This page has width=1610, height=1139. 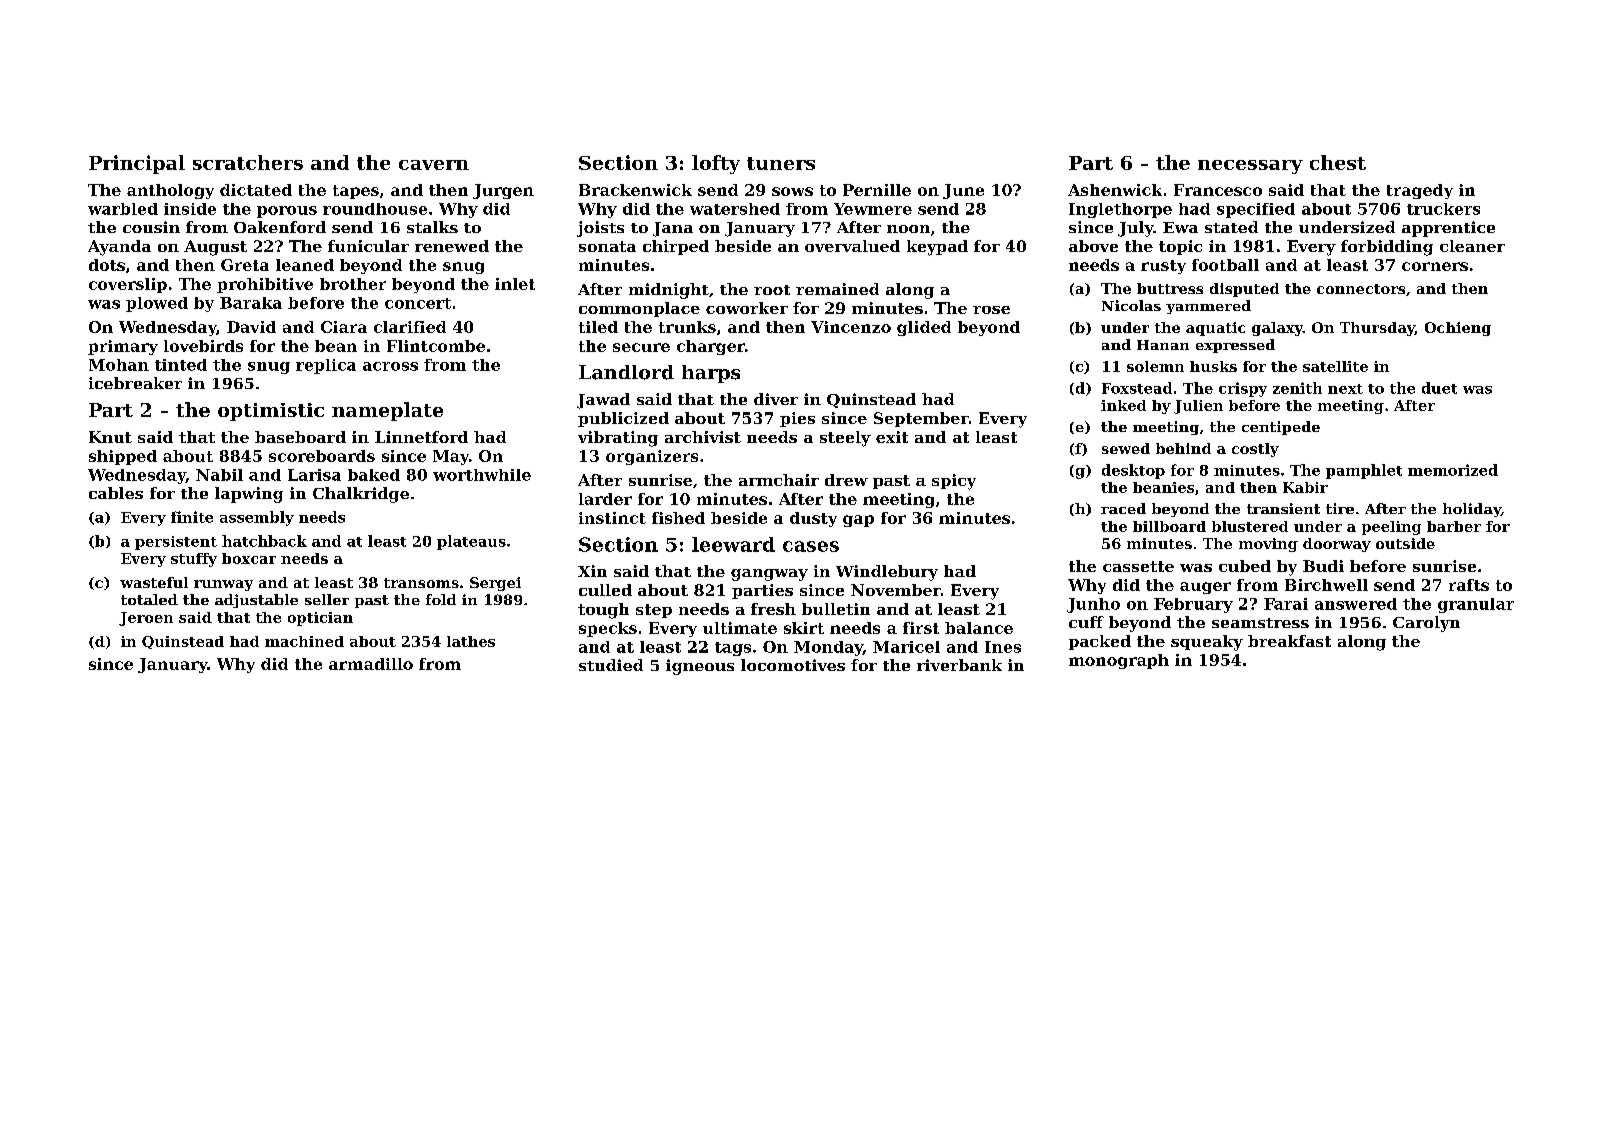 I want to click on lathes, so click(x=471, y=641).
